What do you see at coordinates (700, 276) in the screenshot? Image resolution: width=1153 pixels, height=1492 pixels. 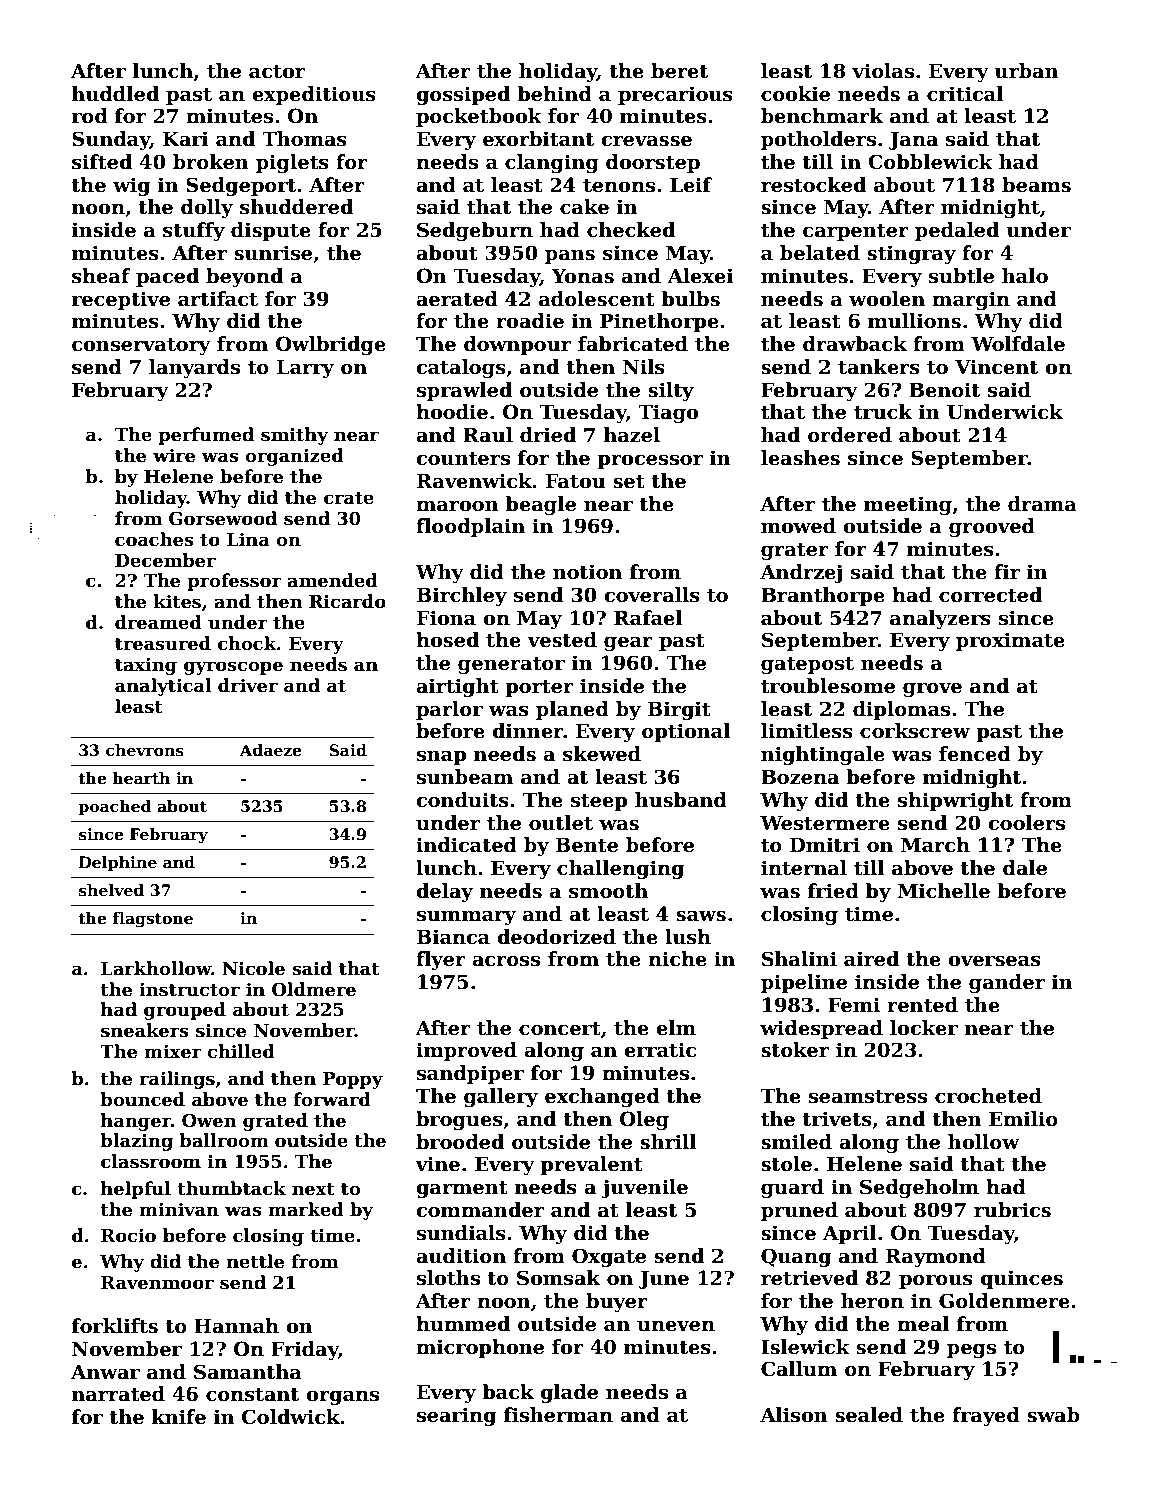 I see `Alexei` at bounding box center [700, 276].
